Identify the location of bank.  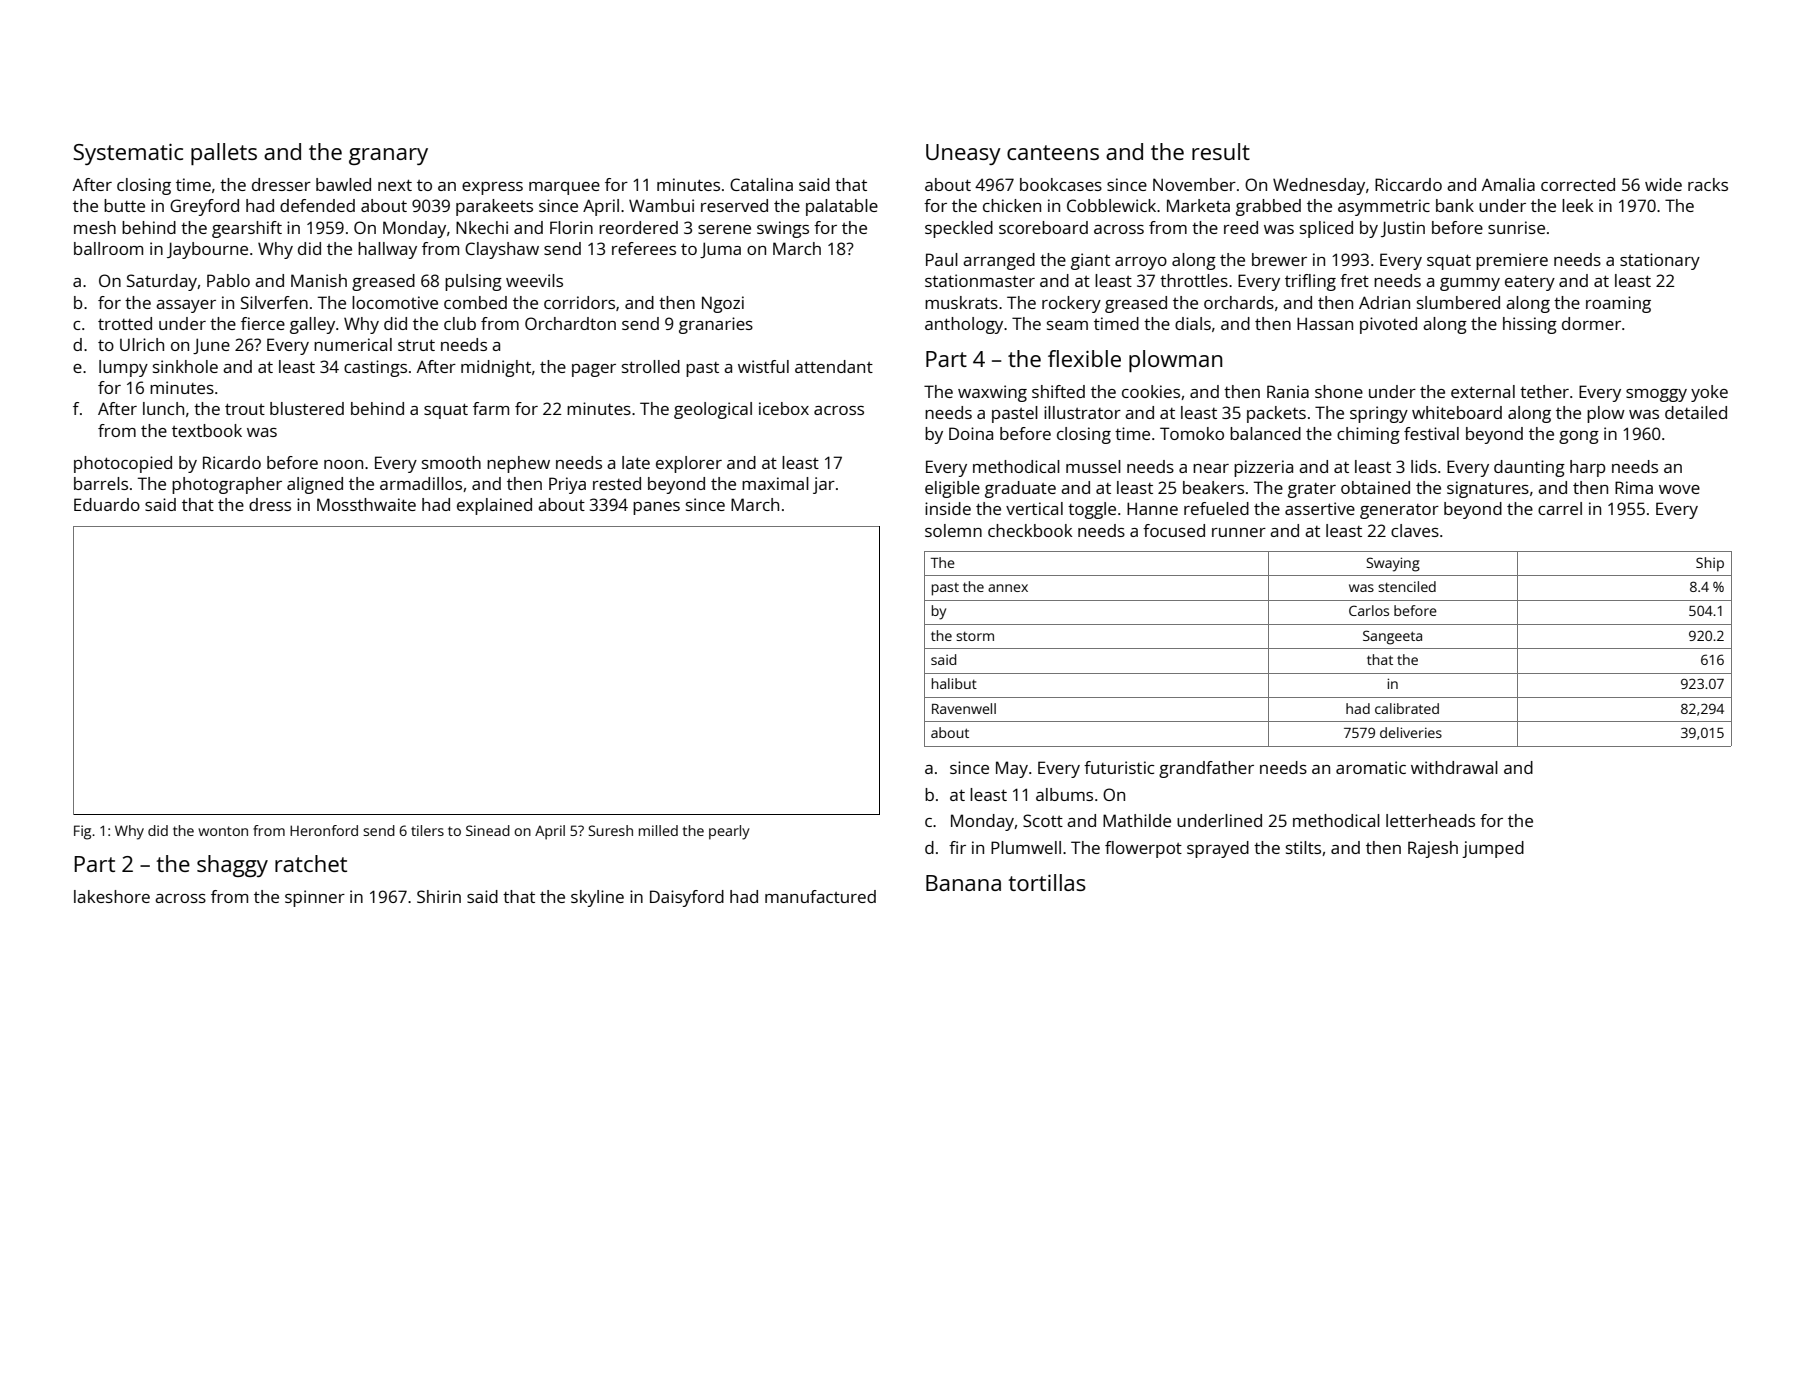
(1455, 205).
